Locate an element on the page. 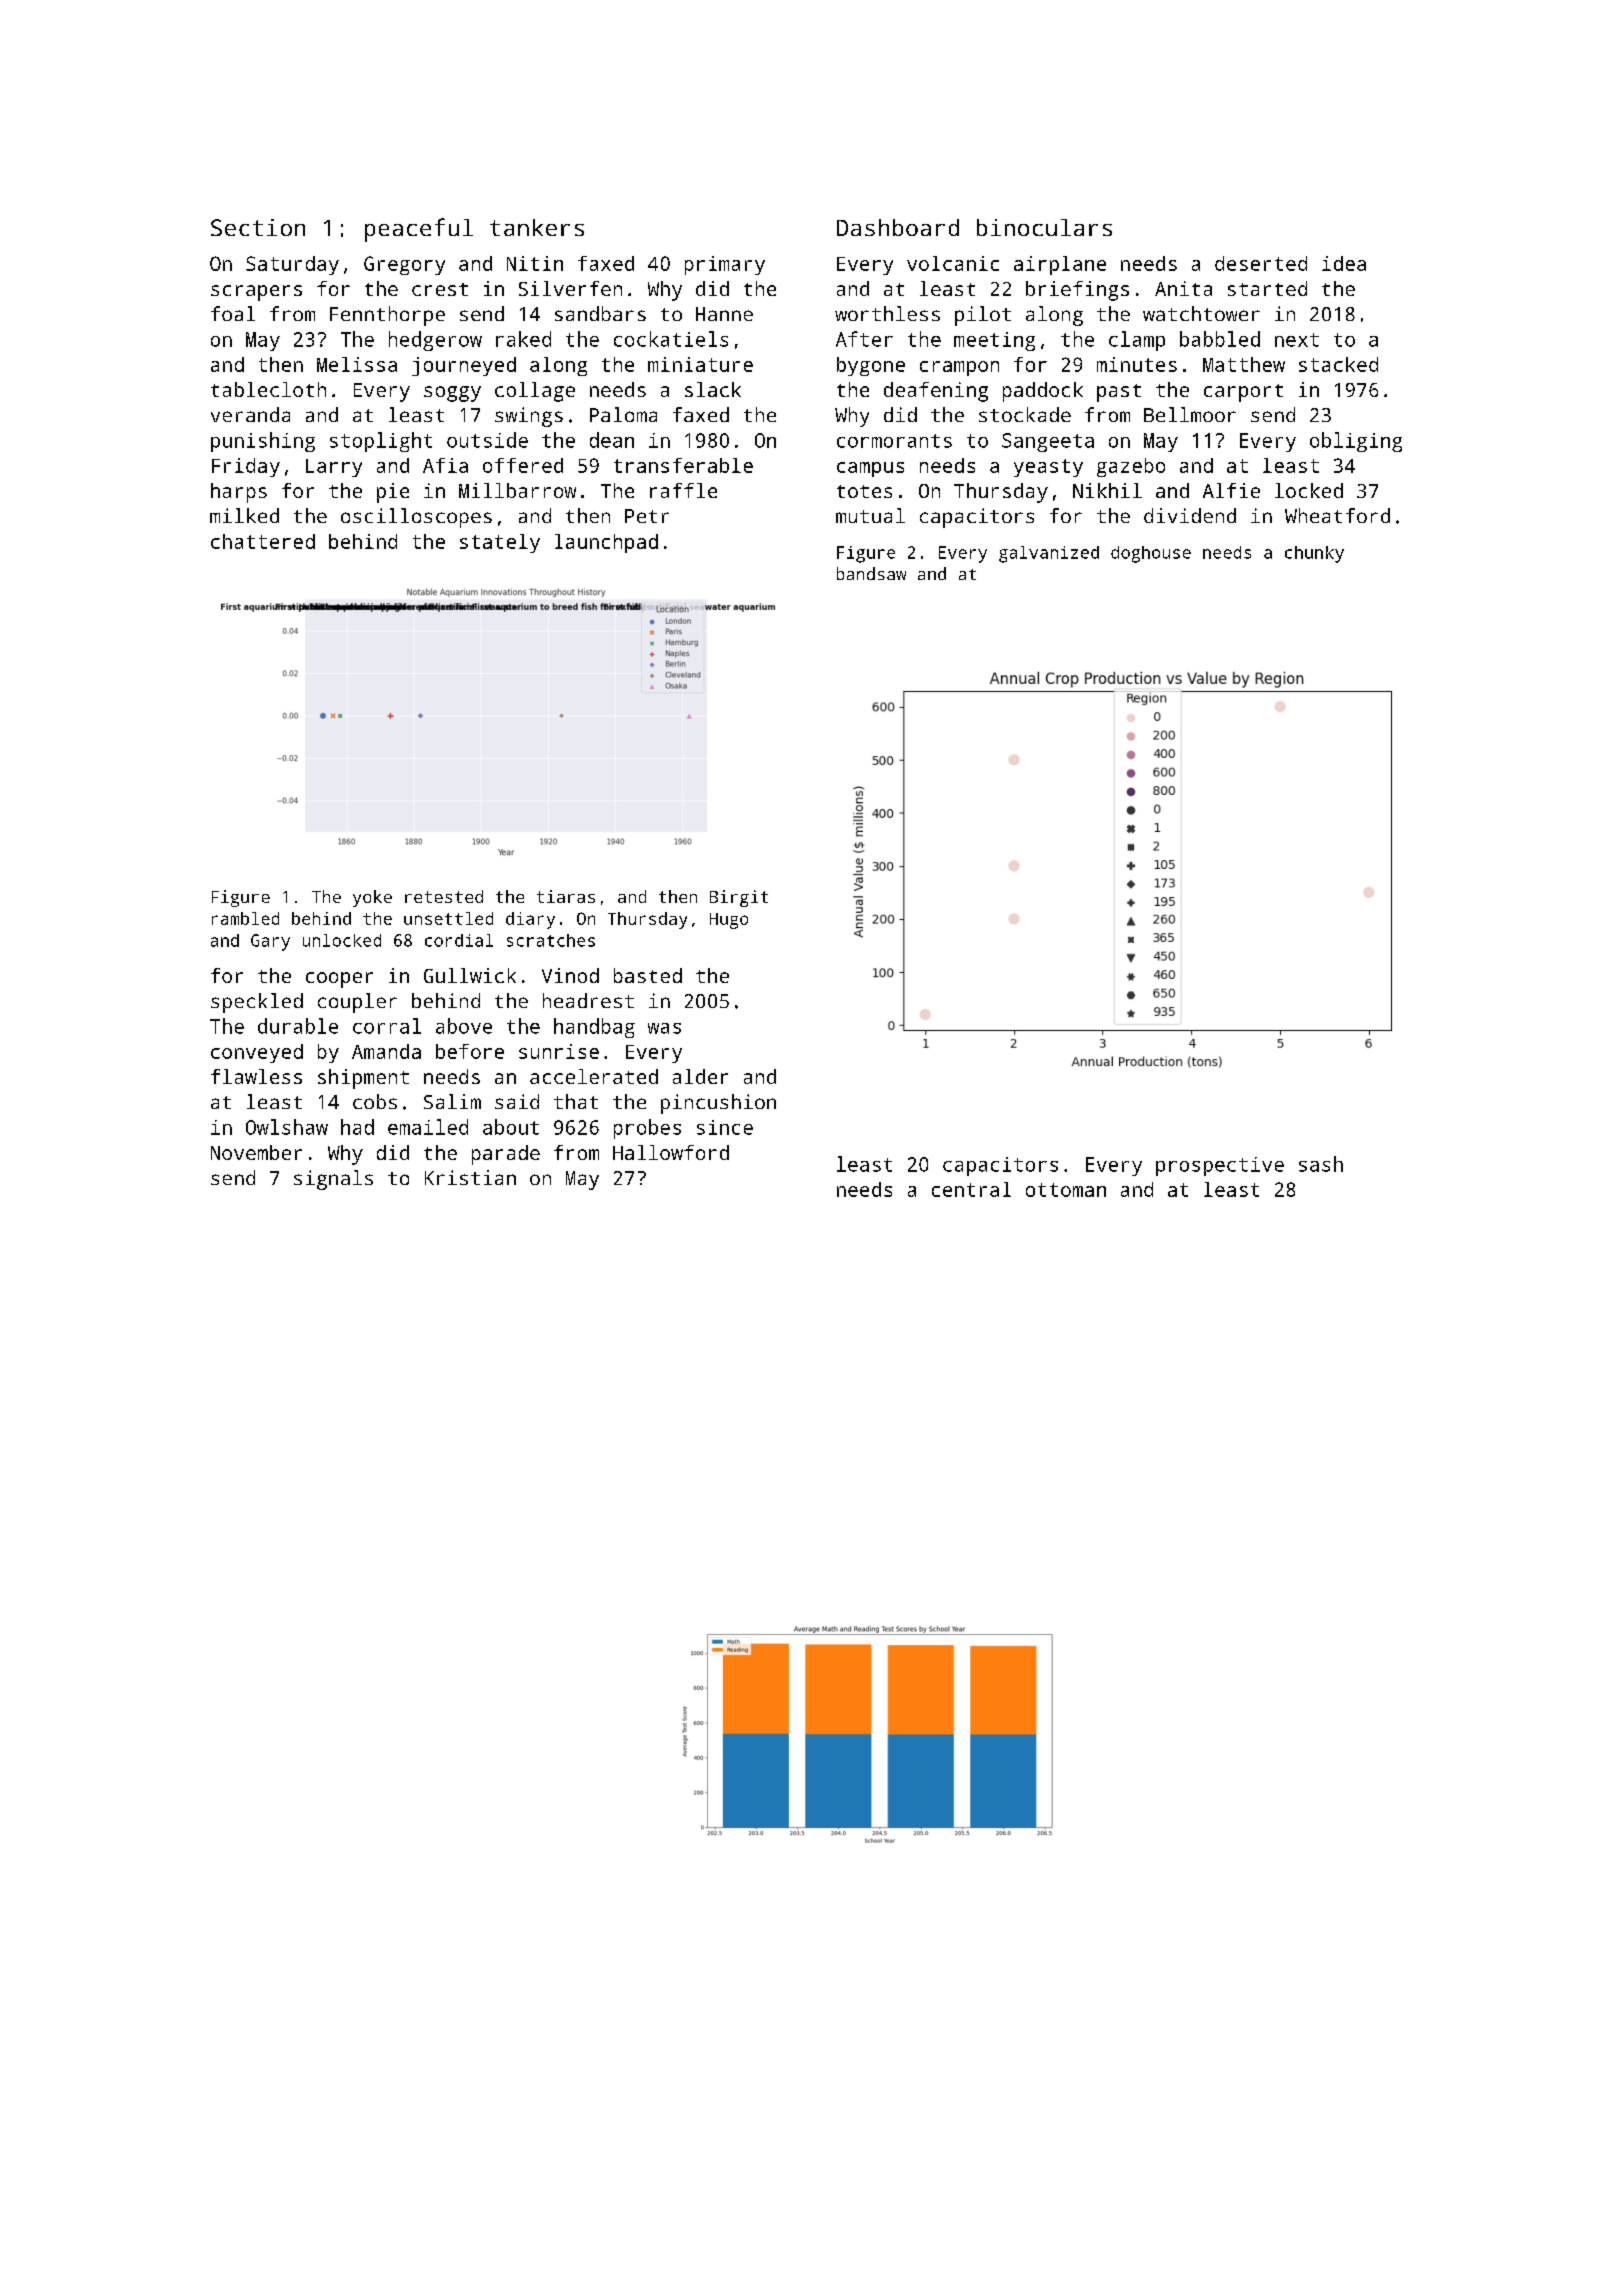 This page has height=2292, width=1620. ottoman is located at coordinates (1066, 1190).
